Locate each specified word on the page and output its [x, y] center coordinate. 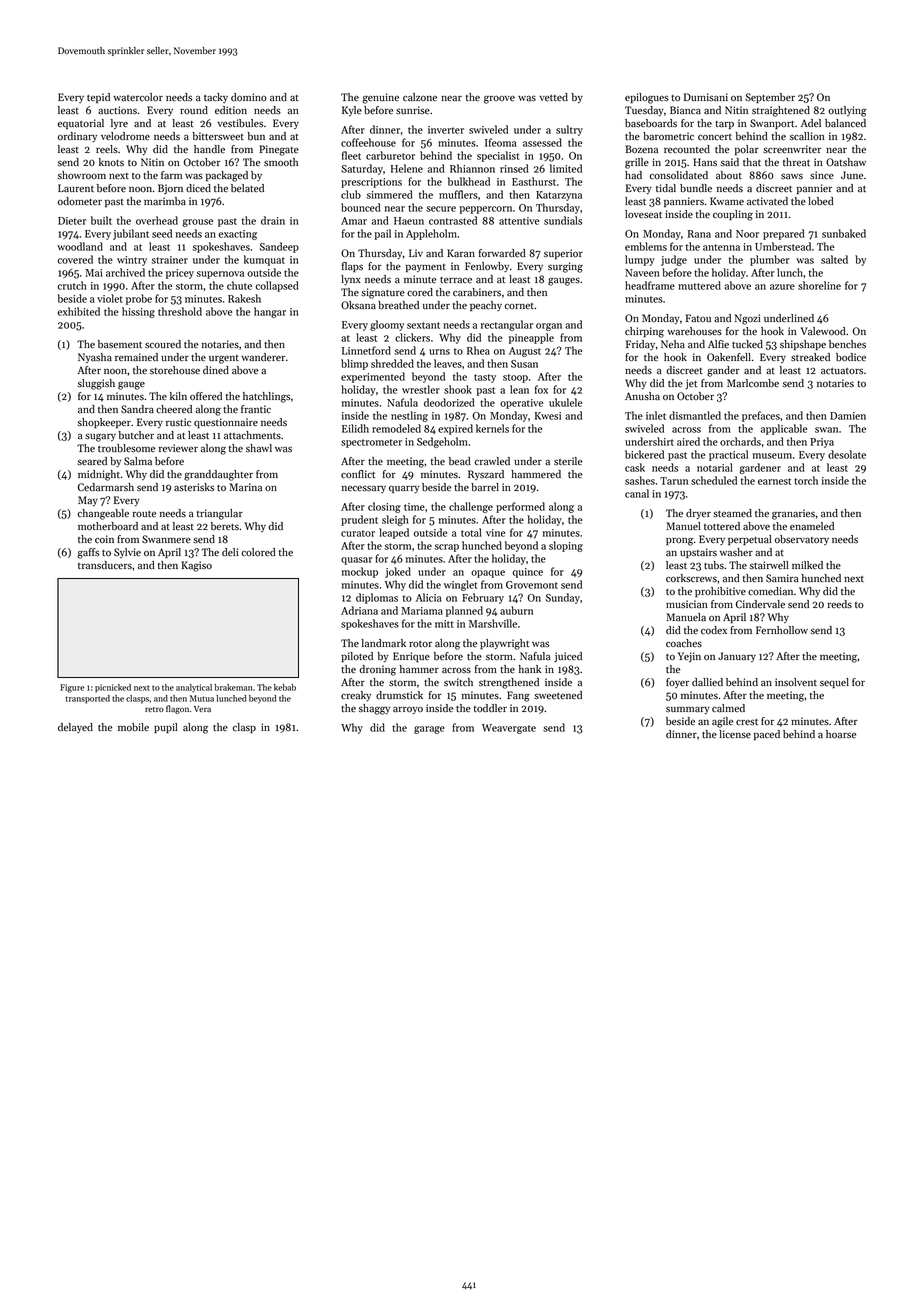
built [101, 220]
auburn [516, 610]
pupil [166, 728]
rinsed [514, 168]
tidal [666, 188]
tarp [724, 125]
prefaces [761, 416]
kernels [492, 428]
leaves [448, 363]
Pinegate [279, 150]
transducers [105, 565]
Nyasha [95, 358]
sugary [100, 437]
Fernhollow [782, 630]
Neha [673, 344]
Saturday [362, 169]
